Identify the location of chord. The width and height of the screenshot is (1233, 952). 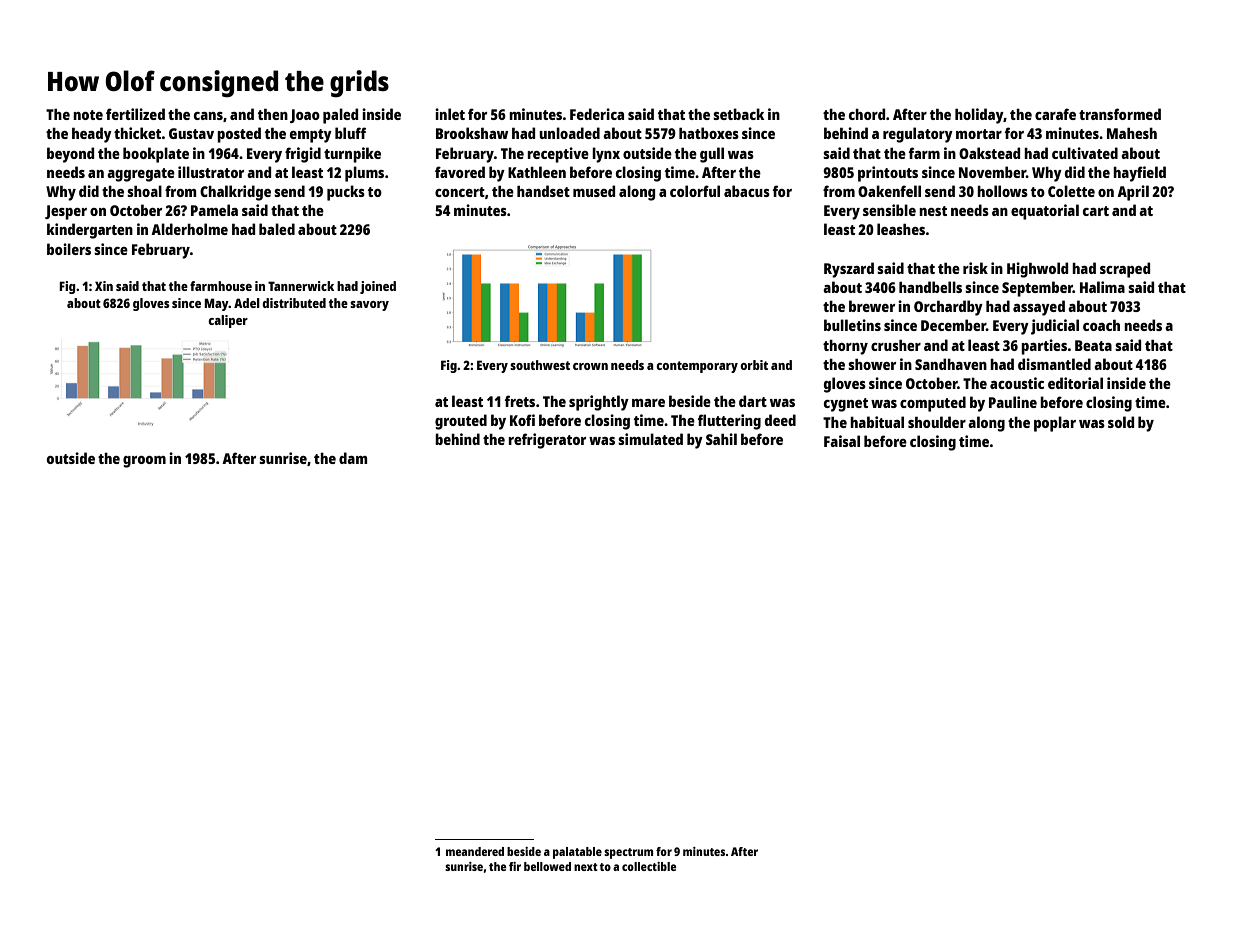
(867, 114).
